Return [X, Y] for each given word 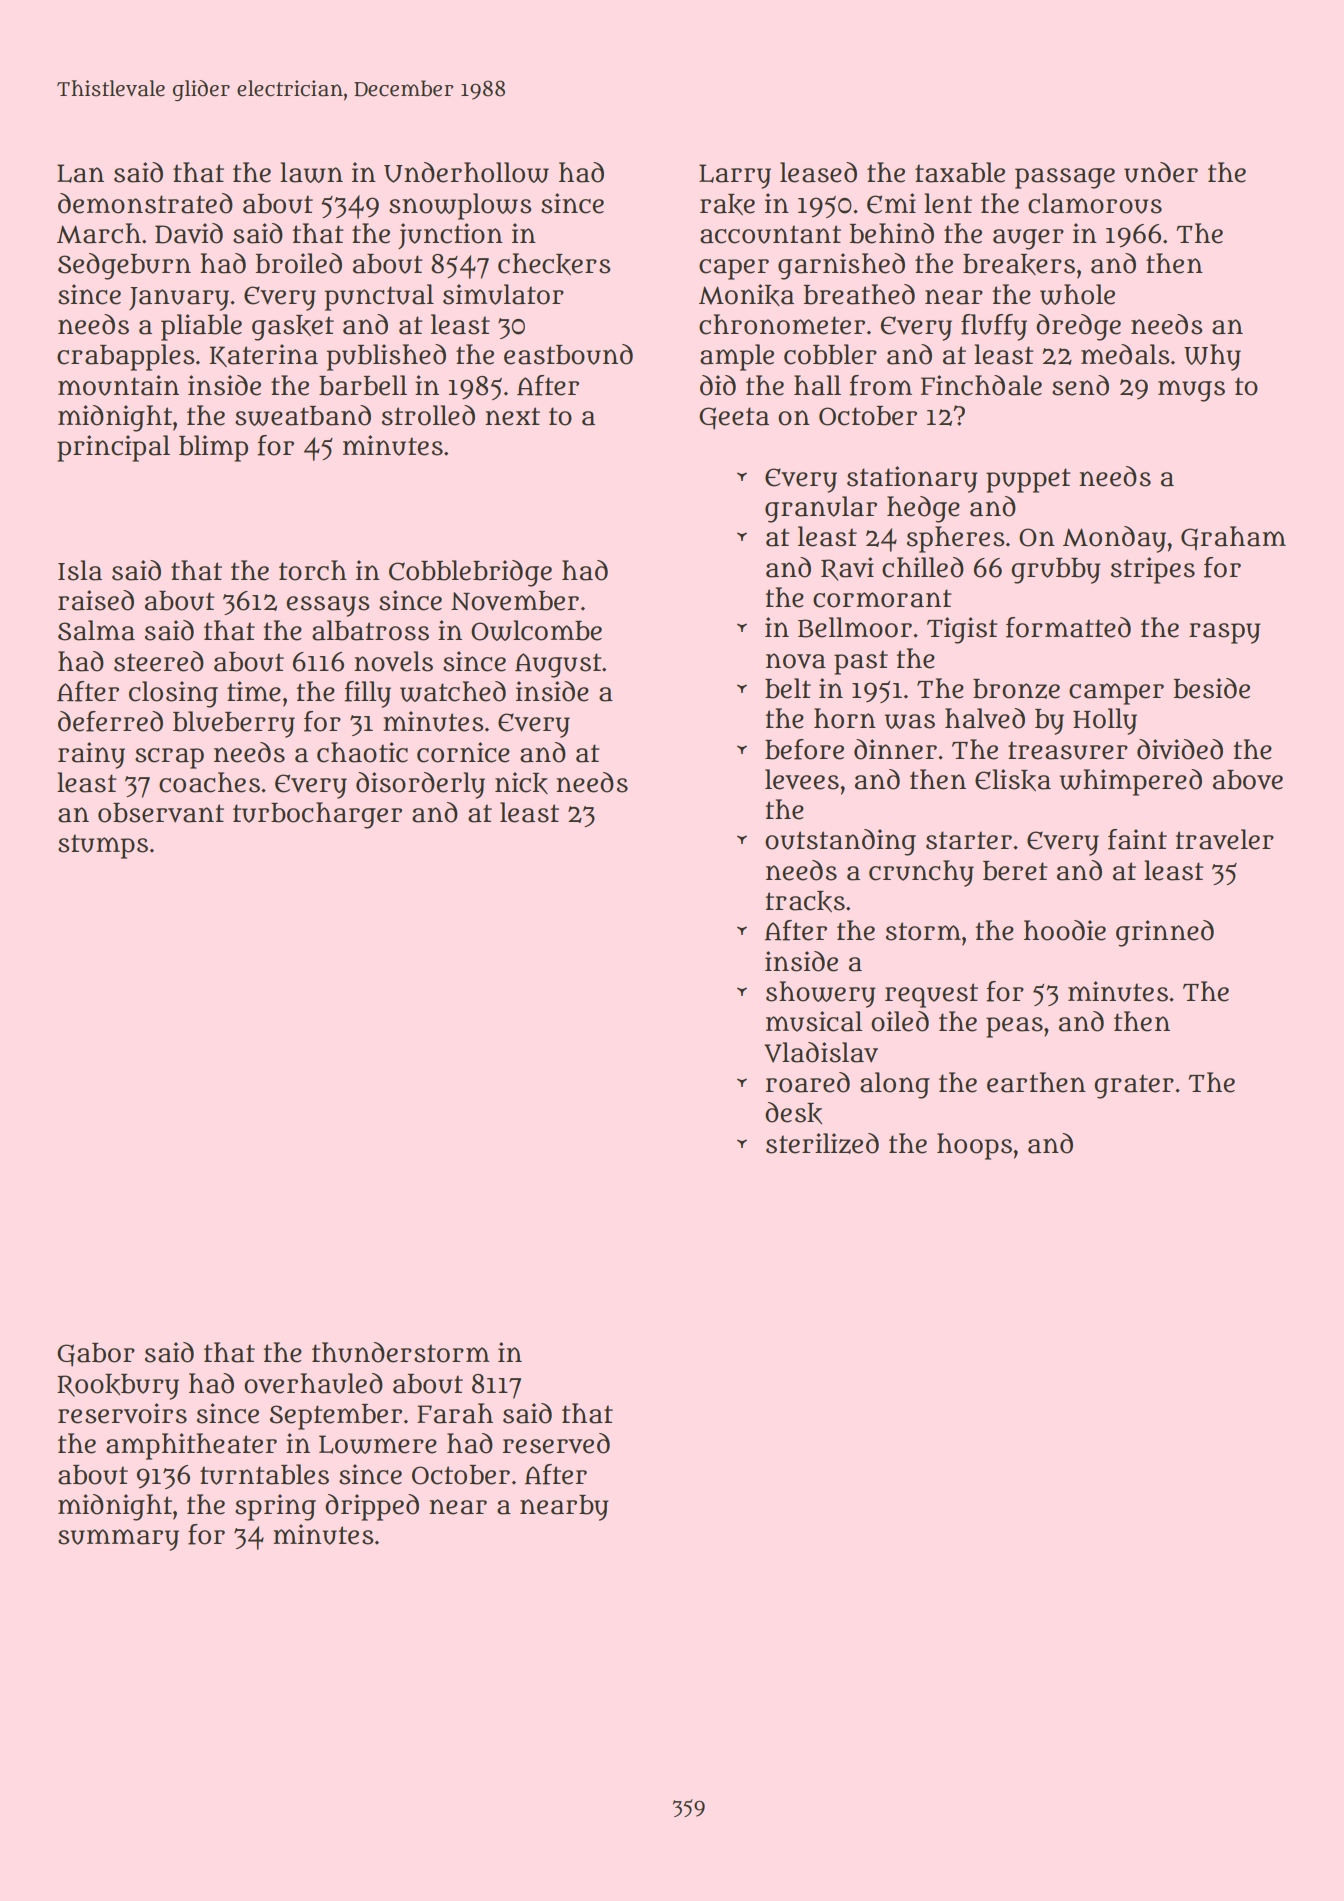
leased [818, 172]
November [515, 601]
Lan [80, 173]
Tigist [962, 630]
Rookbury [118, 1387]
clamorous [1095, 203]
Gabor [96, 1355]
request [931, 995]
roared [808, 1082]
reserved [556, 1443]
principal [113, 448]
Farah [455, 1413]
